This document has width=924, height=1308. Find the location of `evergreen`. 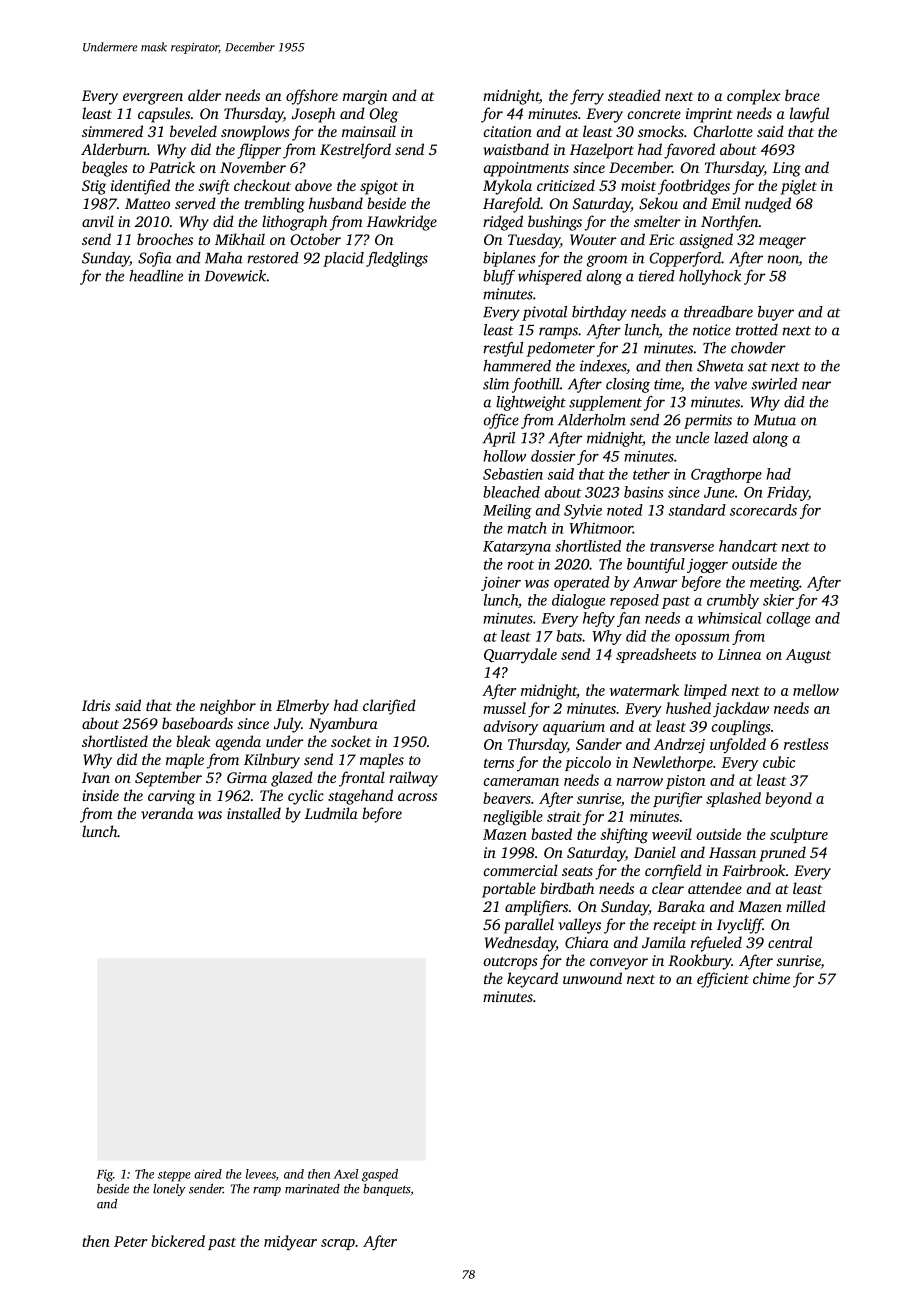

evergreen is located at coordinates (153, 99).
